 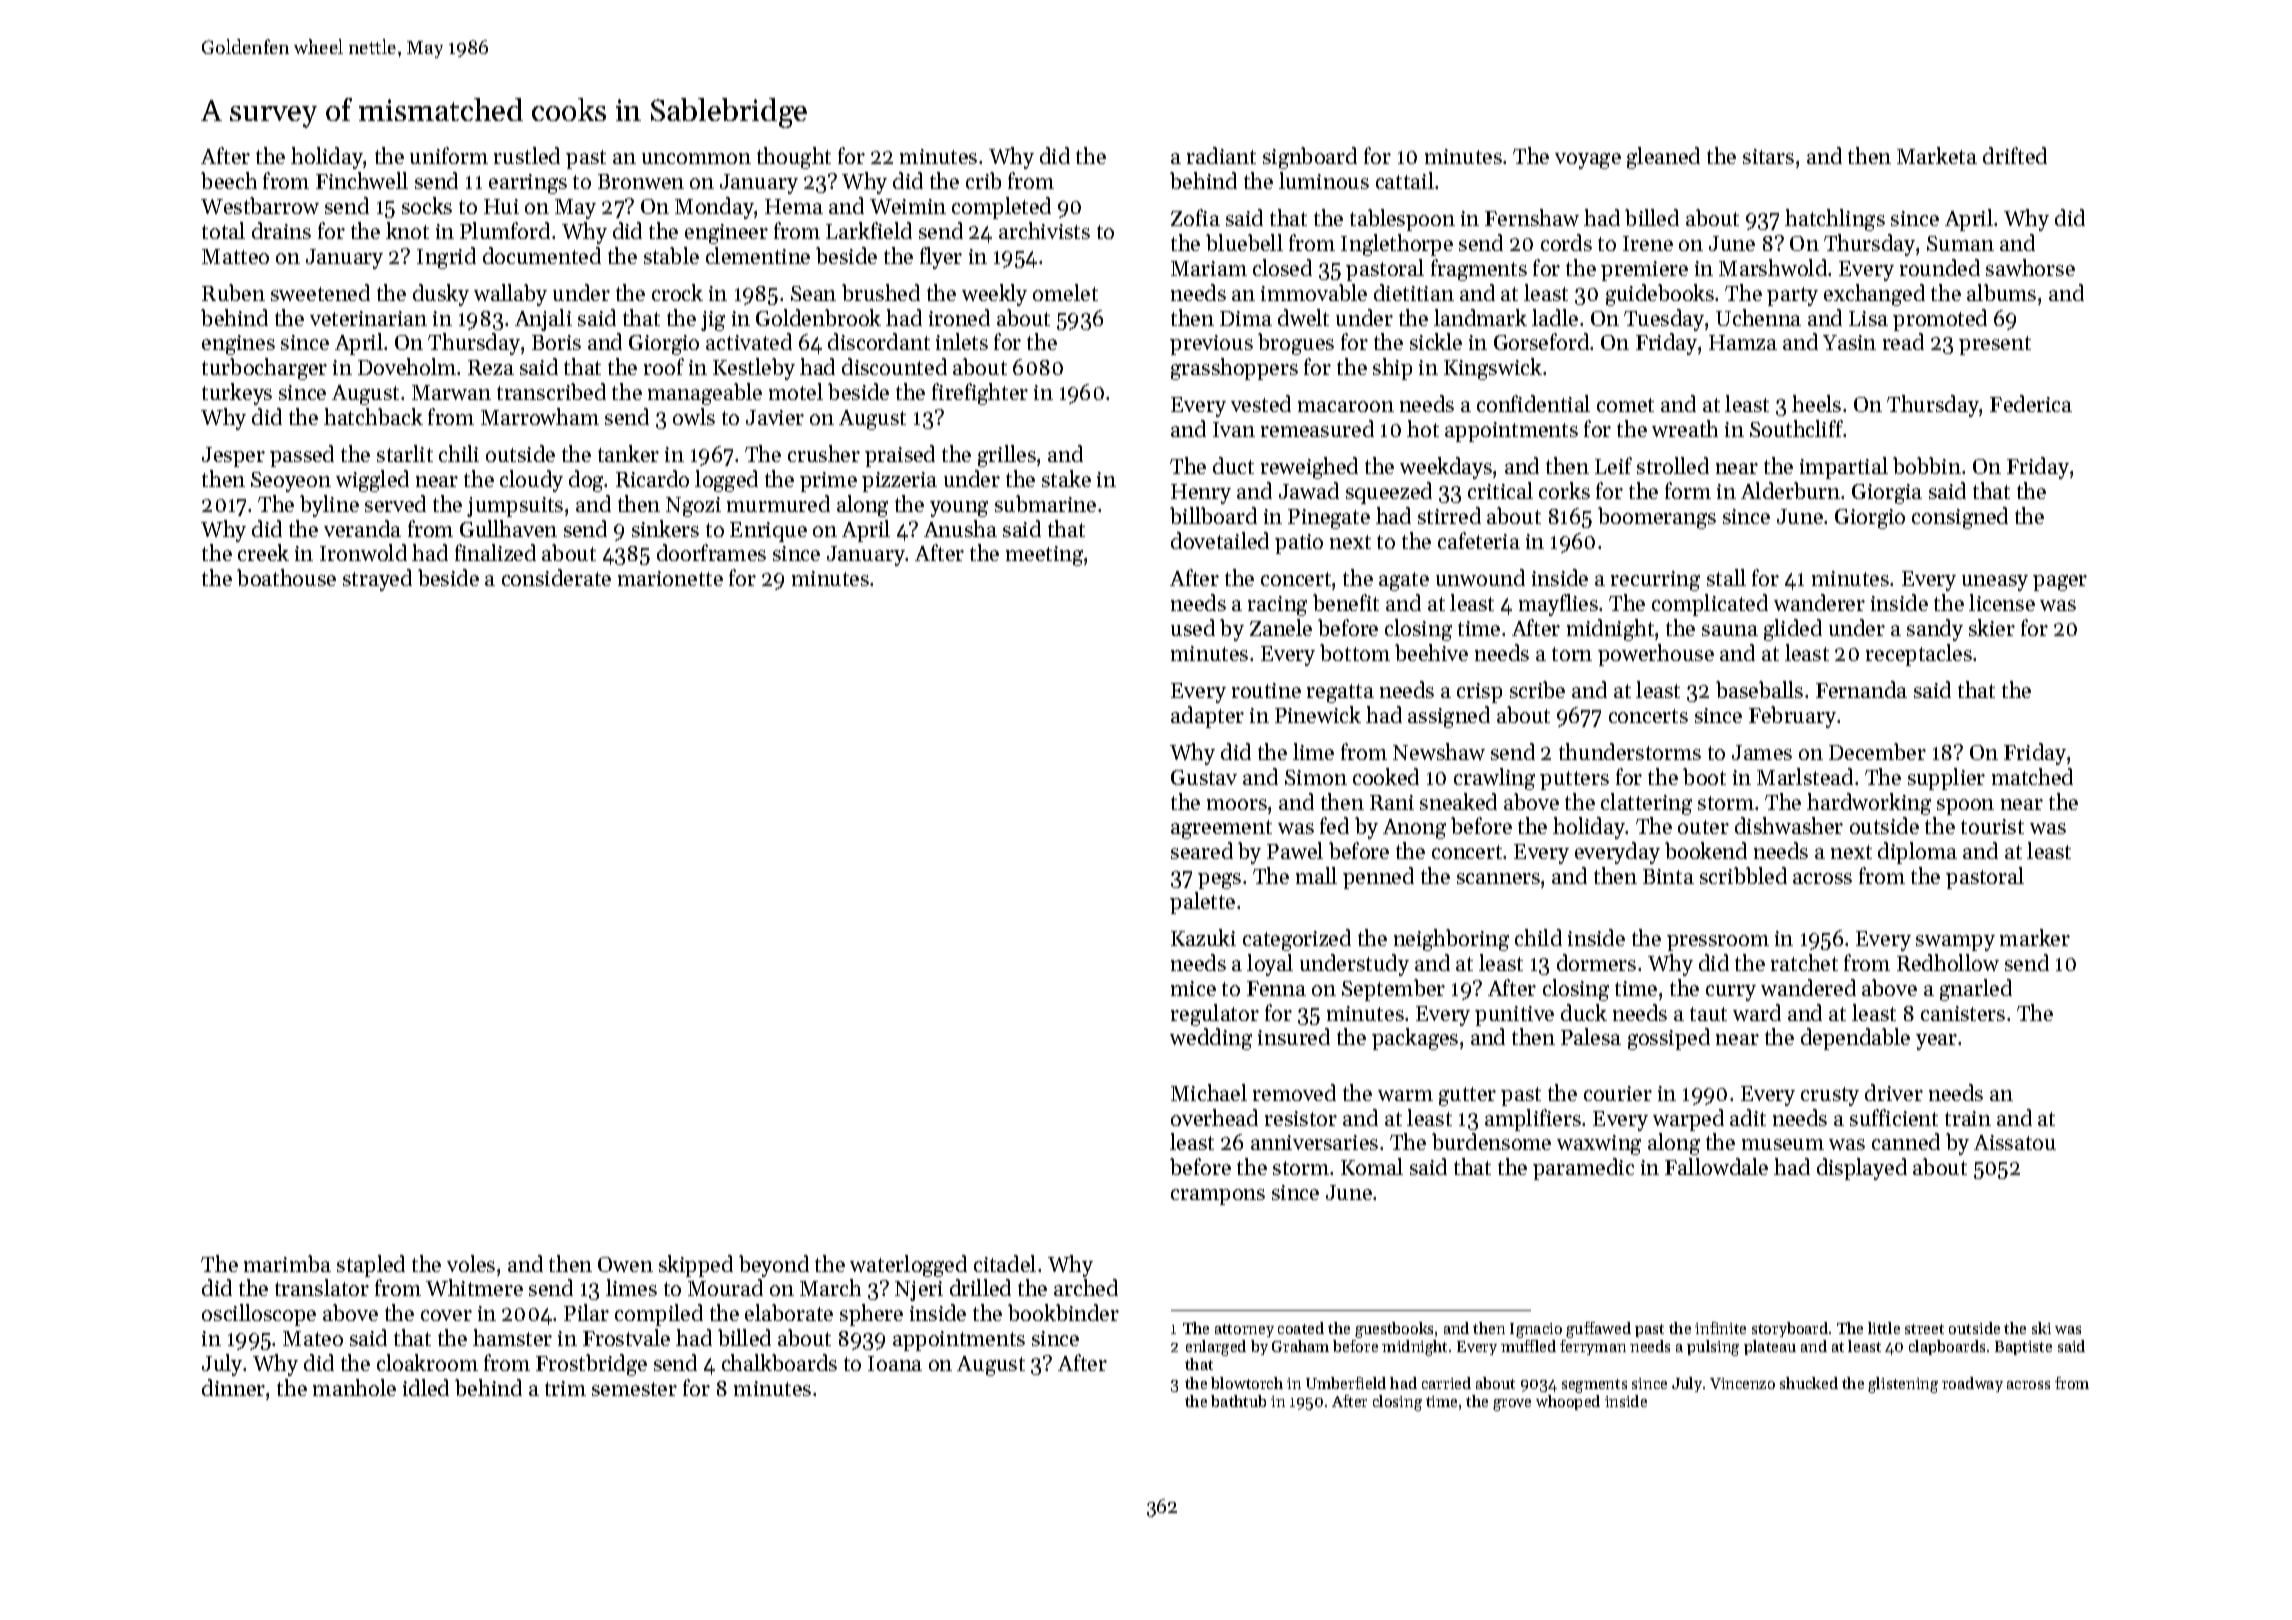 I want to click on Anusha, so click(x=960, y=528).
